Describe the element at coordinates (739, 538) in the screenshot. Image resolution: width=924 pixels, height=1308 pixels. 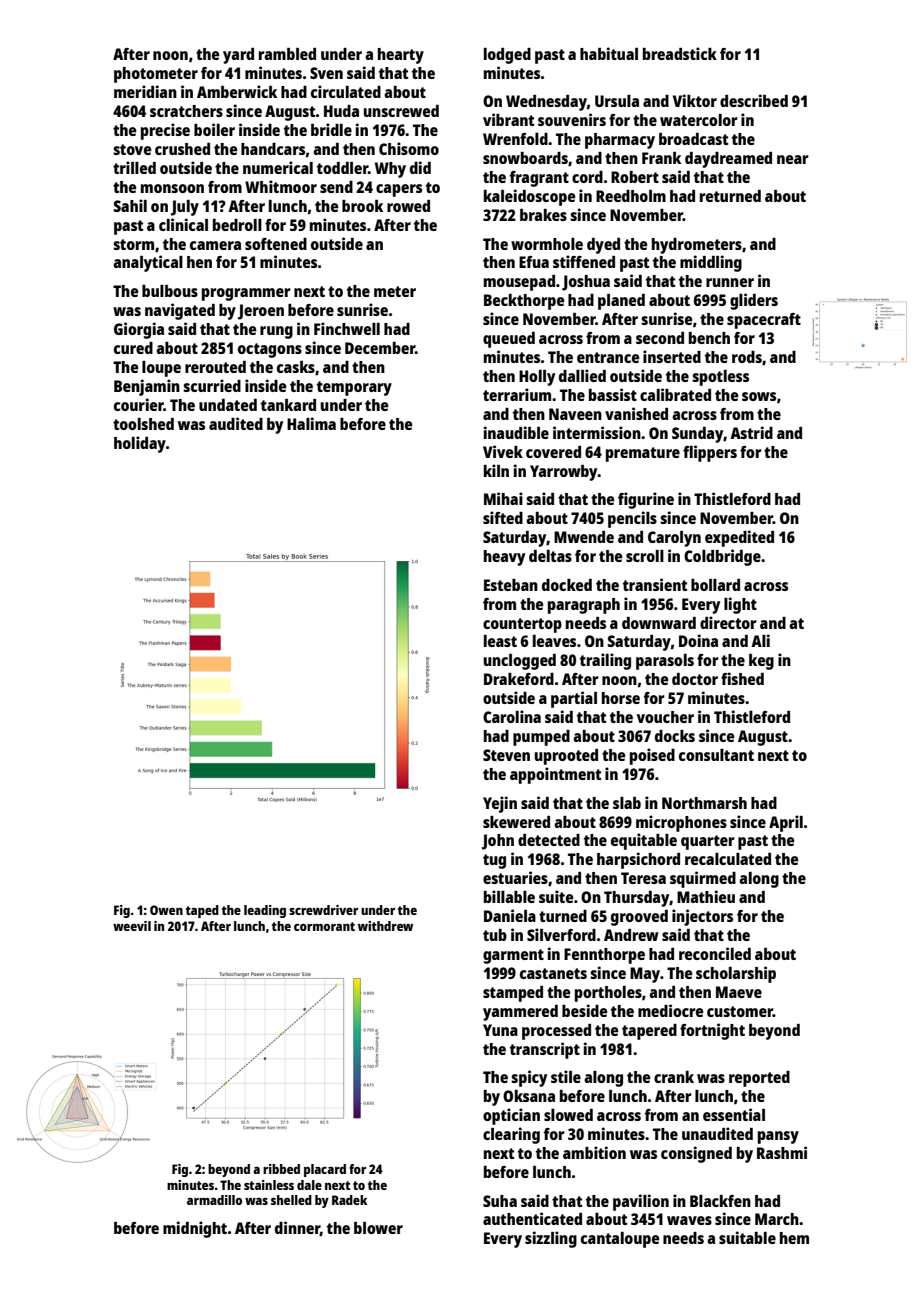
I see `expedited` at that location.
